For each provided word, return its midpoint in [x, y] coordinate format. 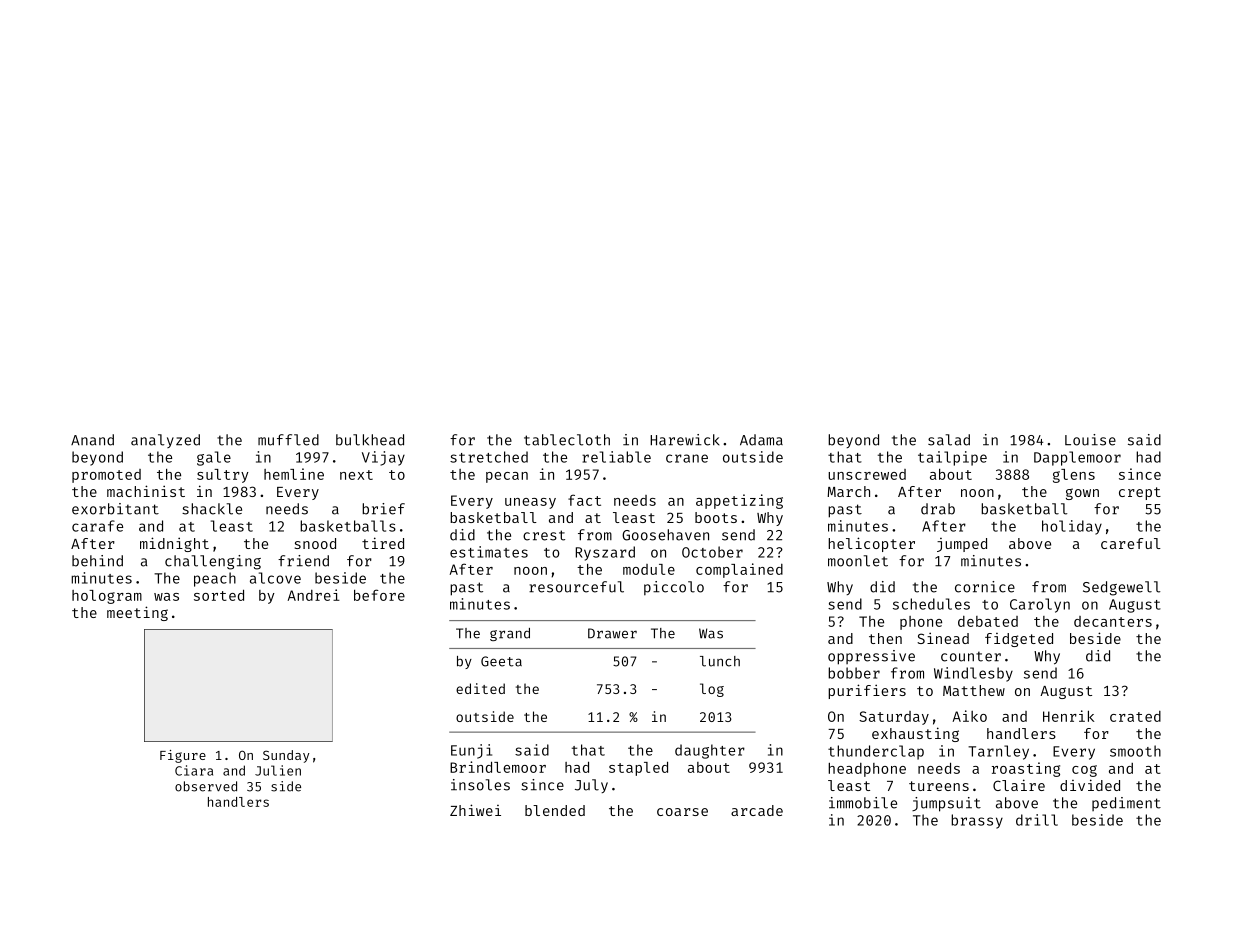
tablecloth [567, 440]
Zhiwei [475, 810]
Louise [1090, 440]
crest [544, 535]
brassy [977, 821]
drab [938, 509]
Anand [92, 440]
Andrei [314, 595]
